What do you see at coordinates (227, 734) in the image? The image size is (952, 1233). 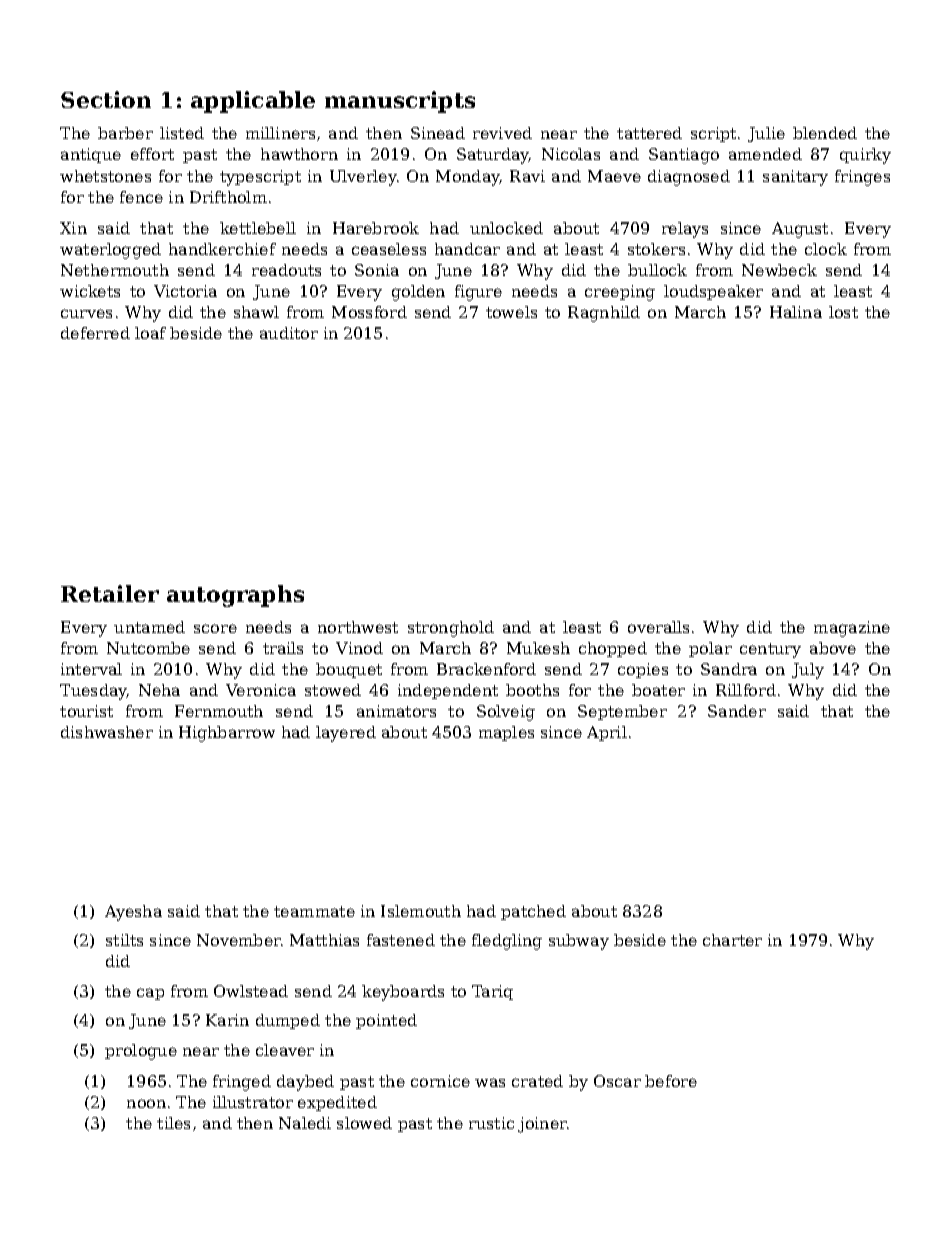 I see `Highbarrow` at bounding box center [227, 734].
